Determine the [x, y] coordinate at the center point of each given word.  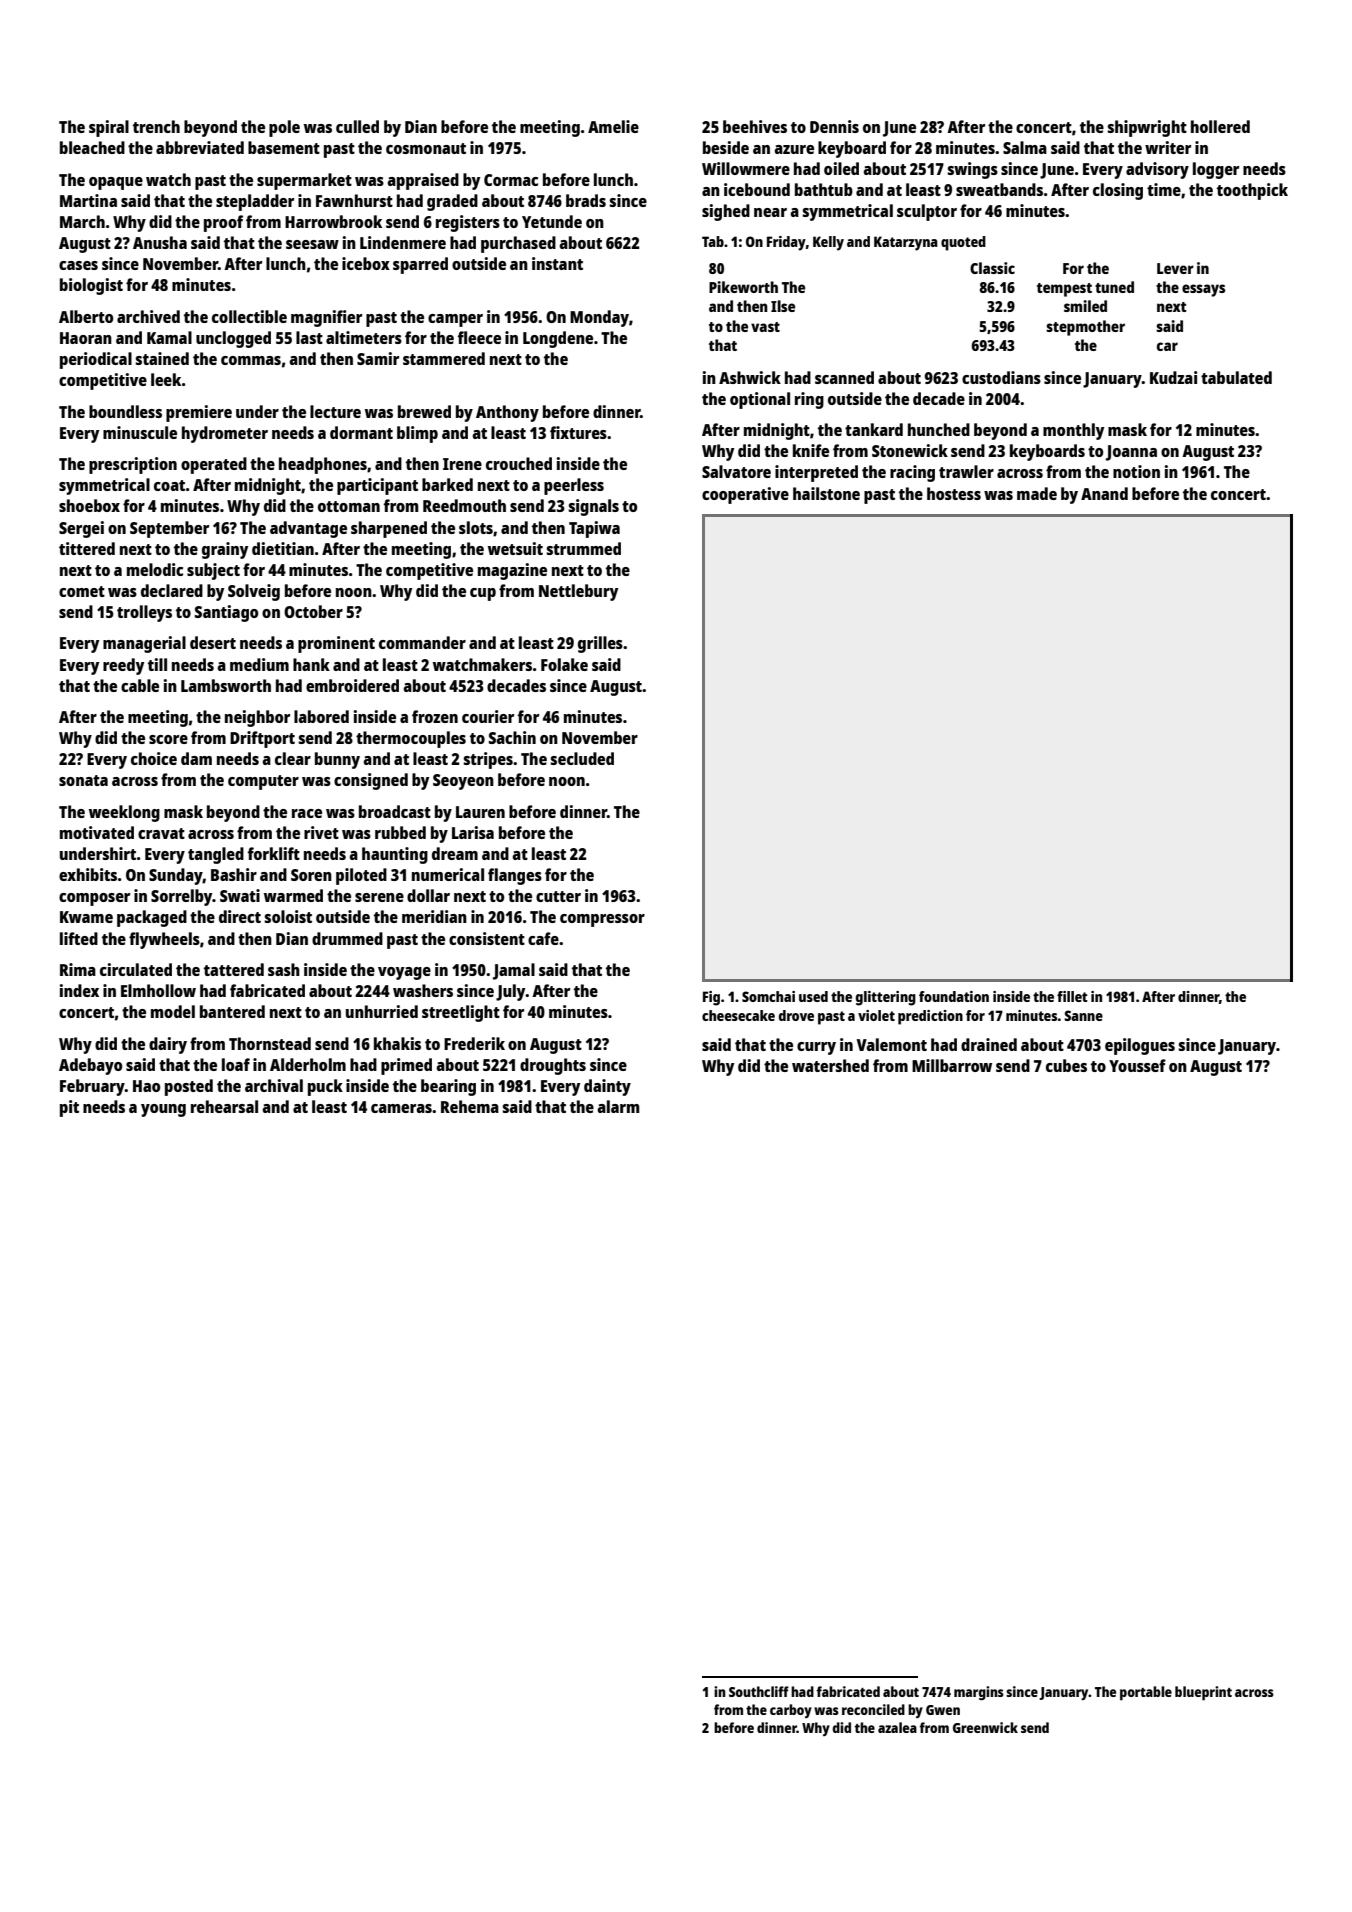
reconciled [873, 1709]
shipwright [1147, 128]
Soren [311, 875]
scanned [844, 377]
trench [156, 126]
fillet [1072, 996]
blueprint [1203, 1693]
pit [69, 1108]
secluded [582, 758]
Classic [992, 268]
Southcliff [759, 1691]
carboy [791, 1711]
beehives [755, 126]
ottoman [349, 506]
